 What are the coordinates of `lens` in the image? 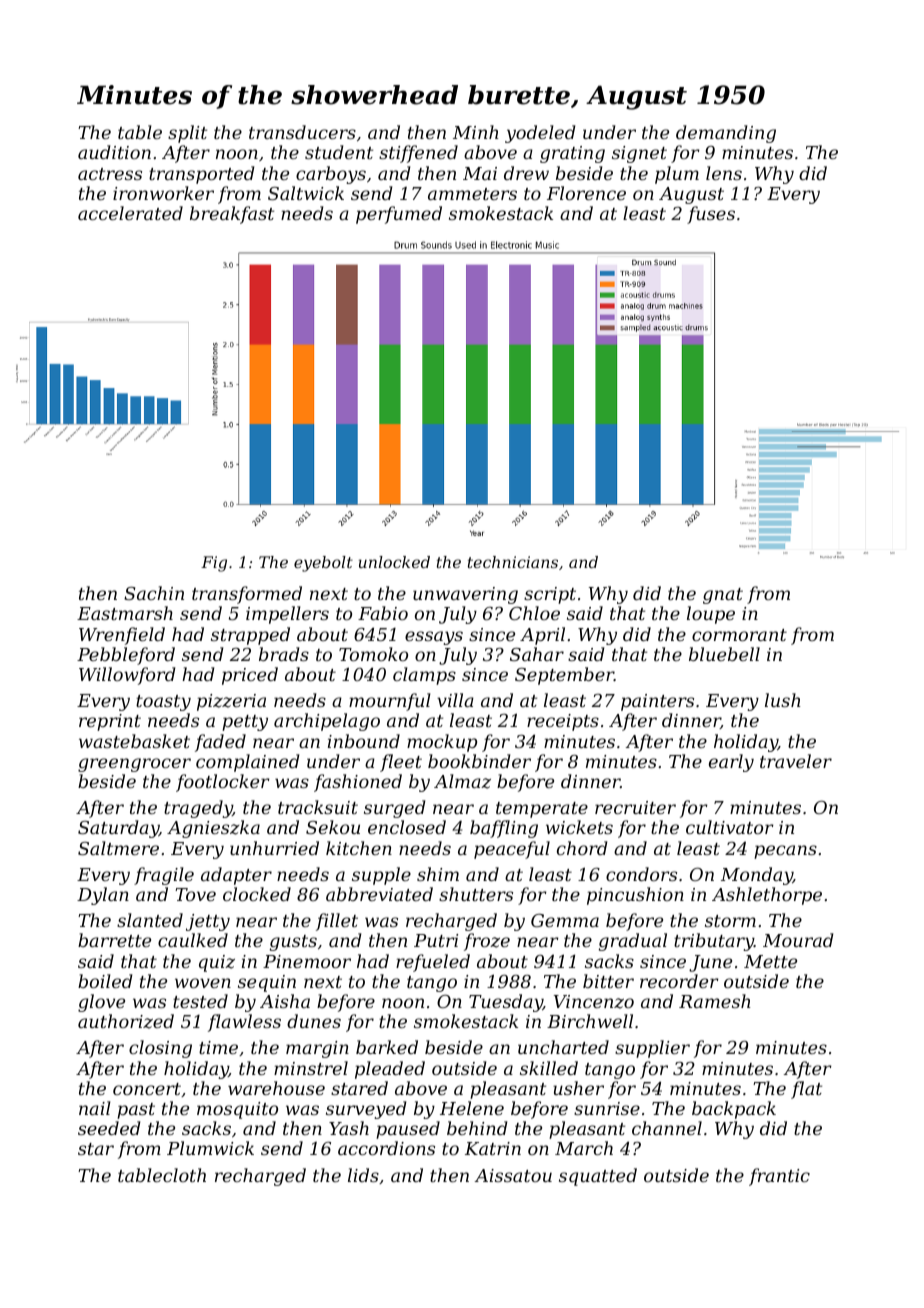 It's located at (724, 173).
